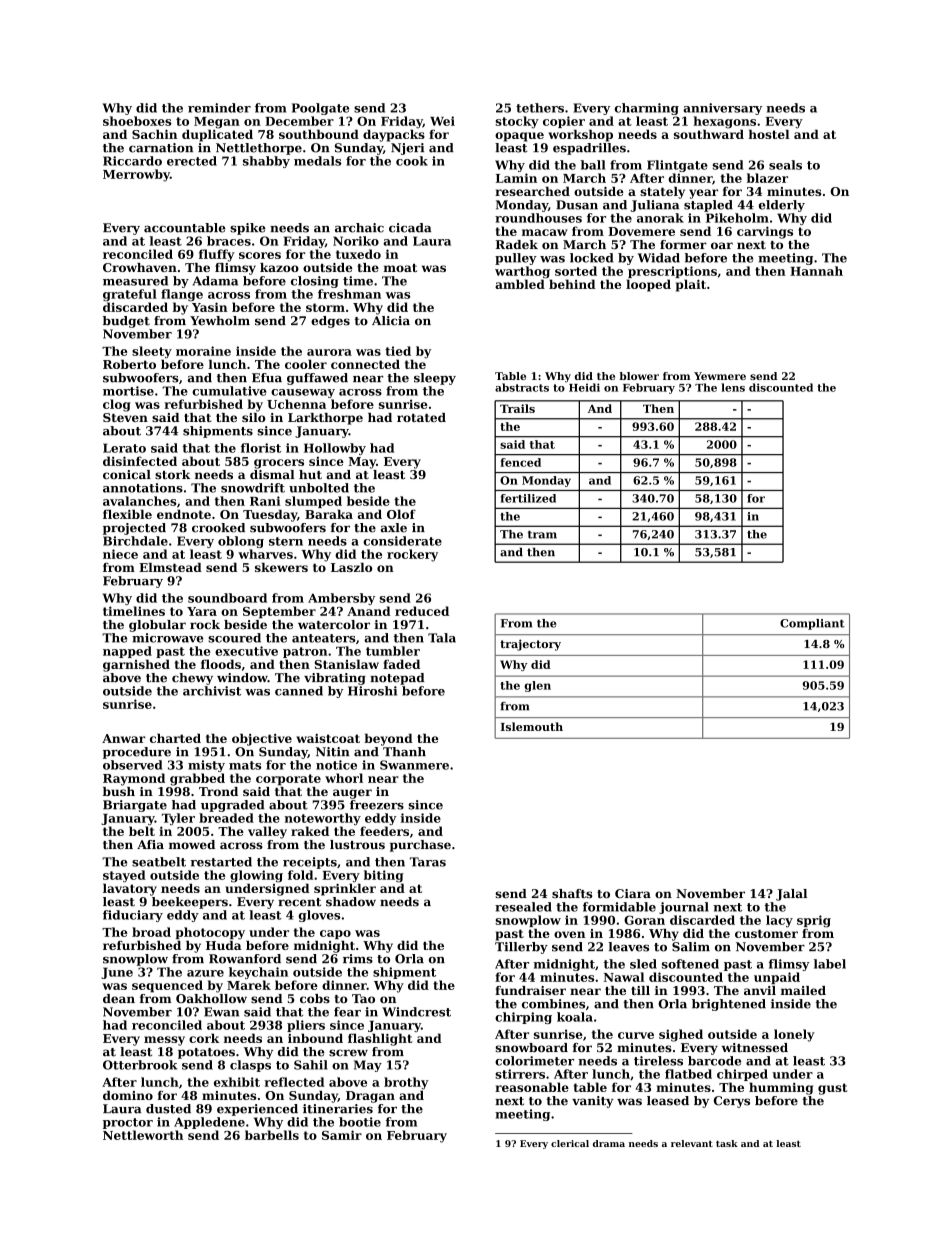 The width and height of the screenshot is (952, 1233). What do you see at coordinates (126, 322) in the screenshot?
I see `budget` at bounding box center [126, 322].
